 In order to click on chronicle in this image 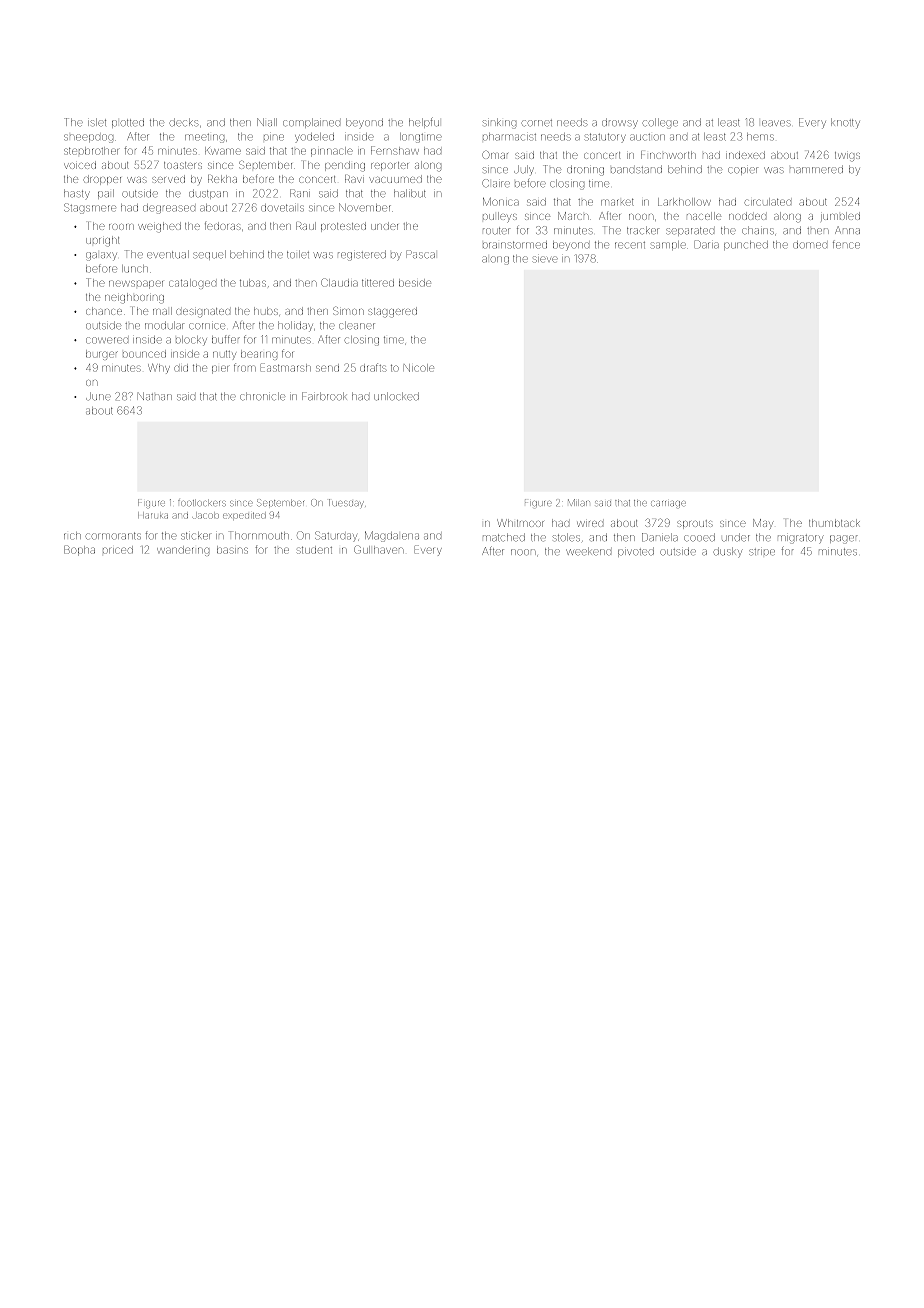, I will do `click(262, 397)`.
